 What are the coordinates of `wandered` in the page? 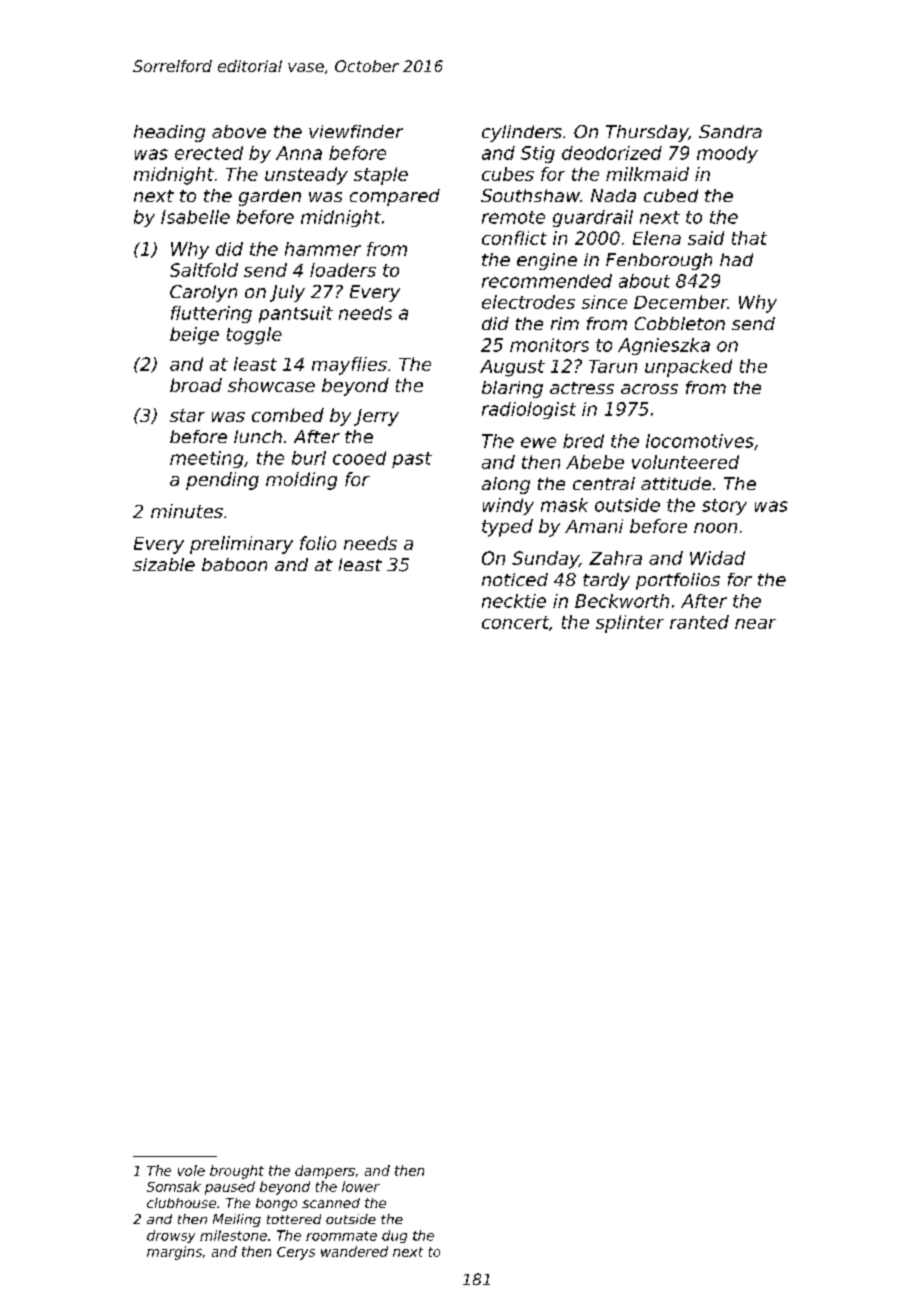 It's located at (354, 1251).
